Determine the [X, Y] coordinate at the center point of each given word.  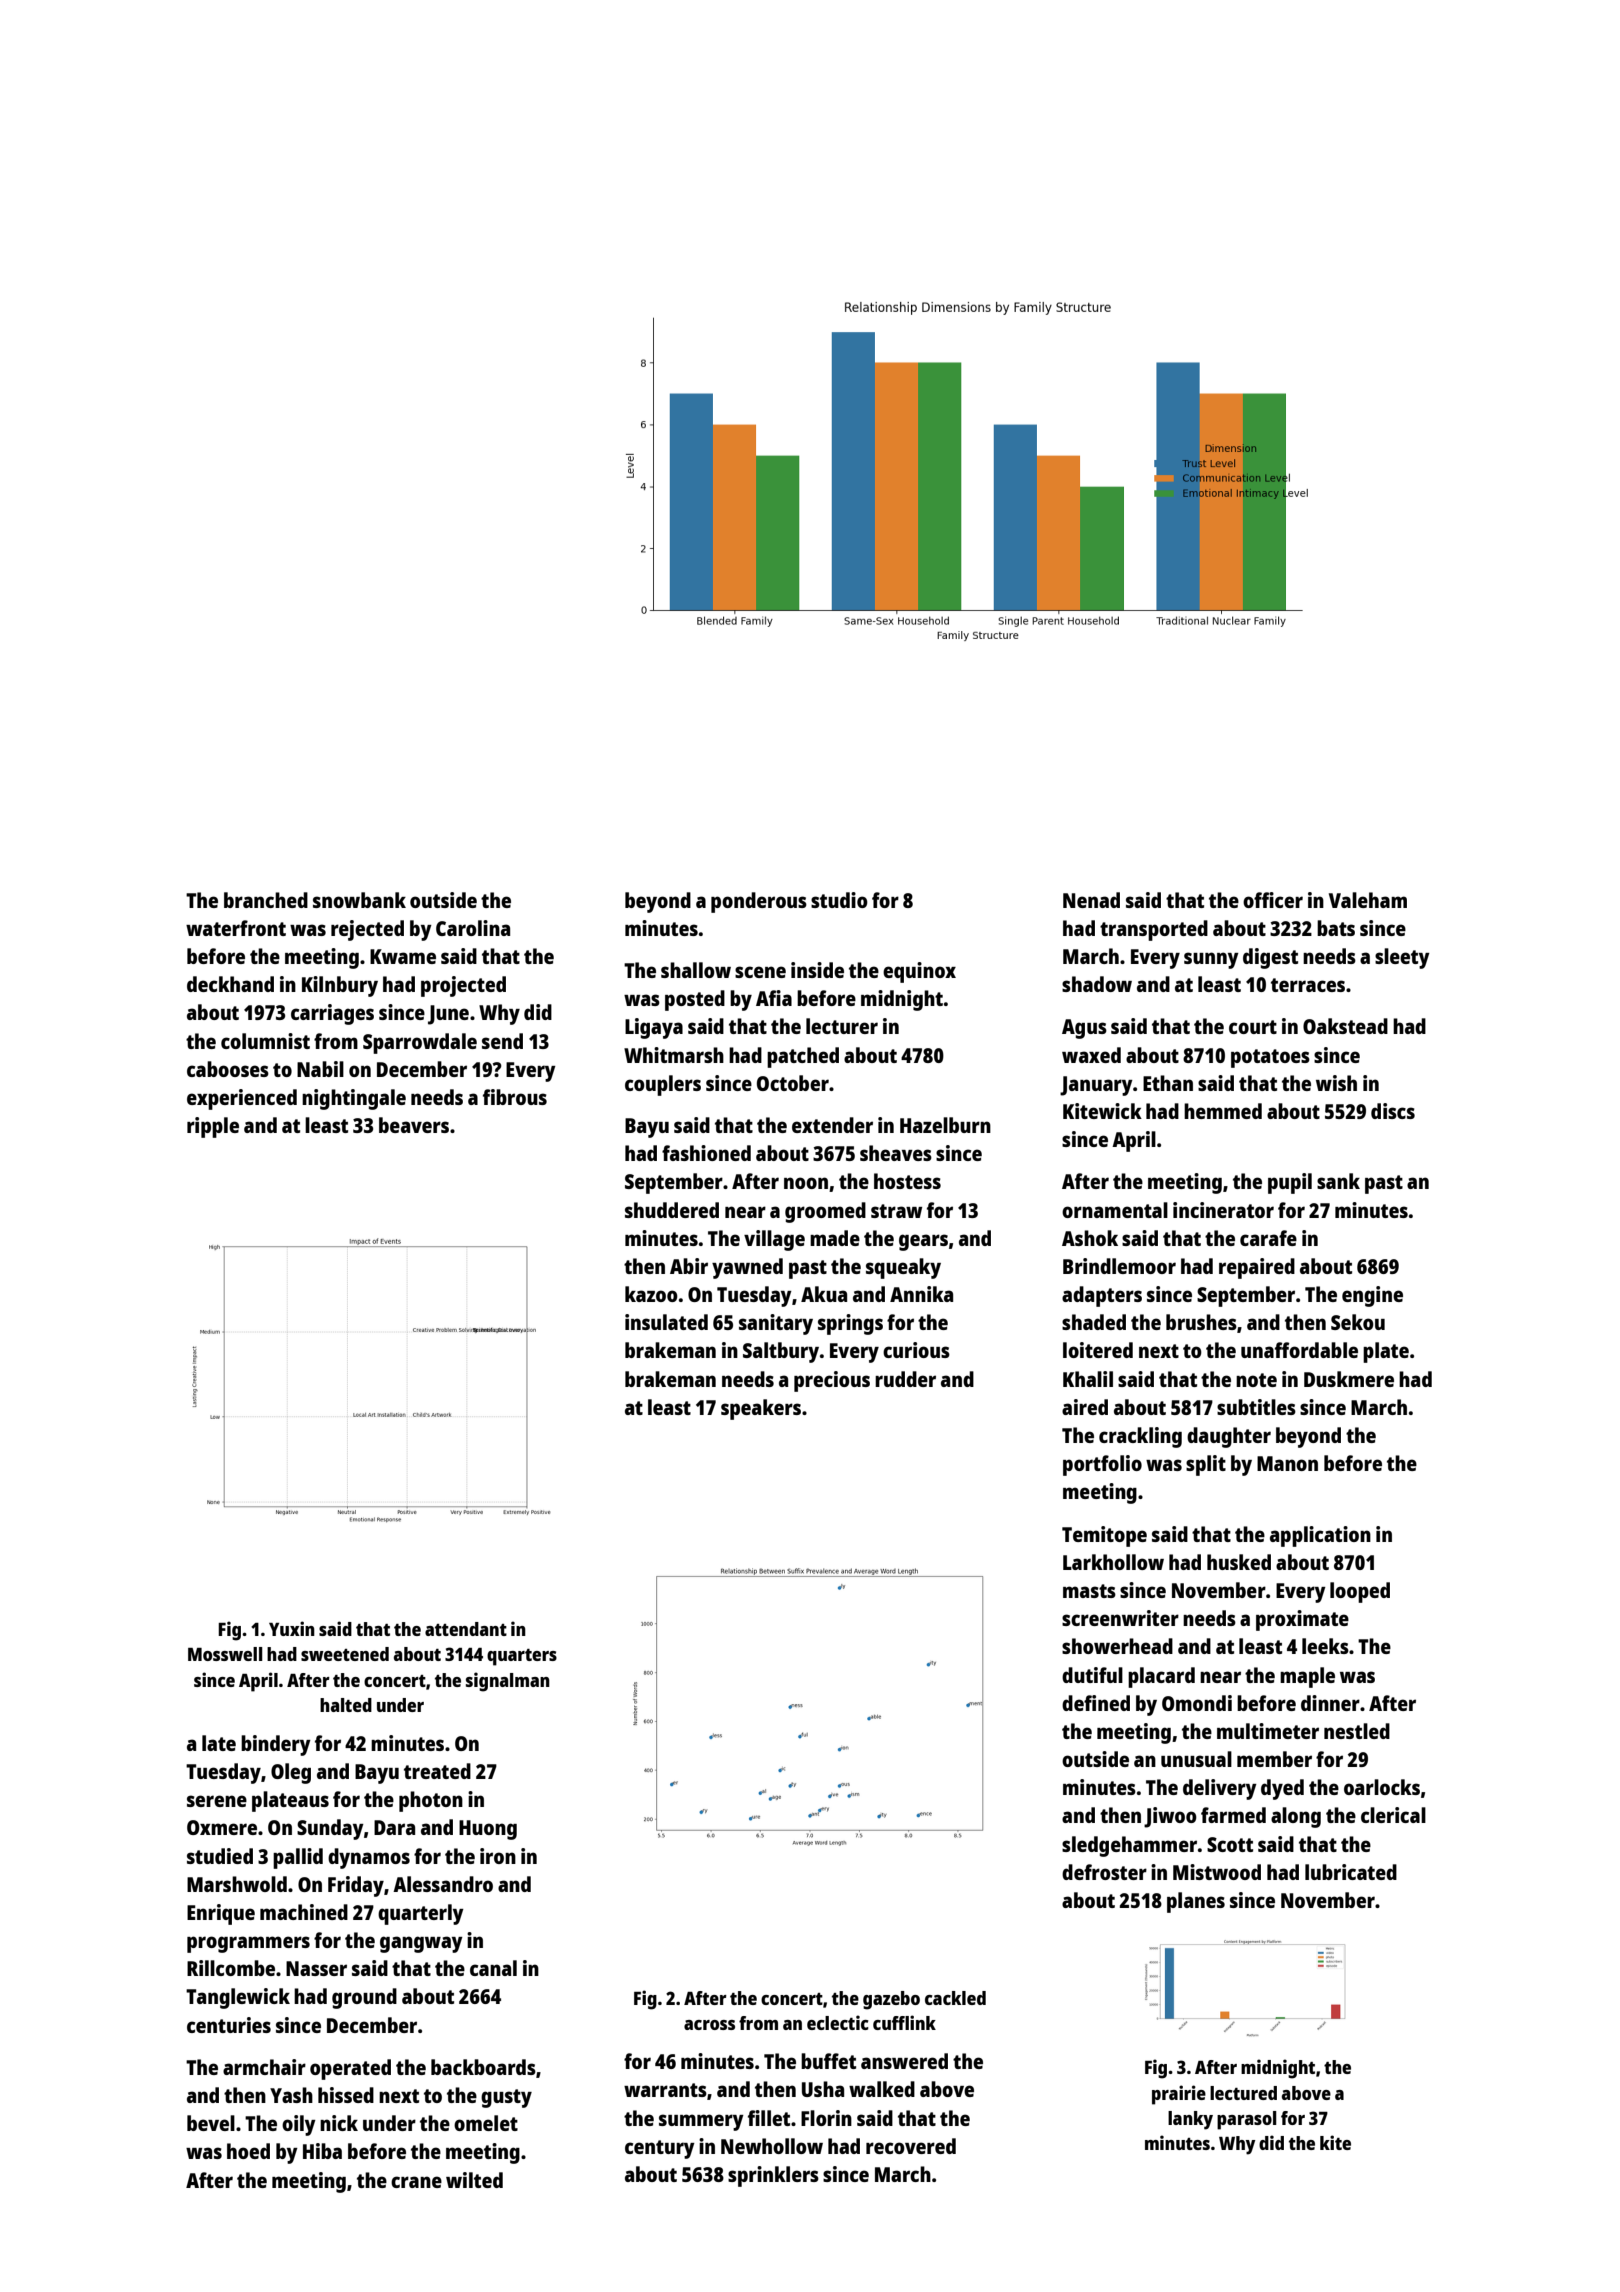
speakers [761, 1409]
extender [832, 1125]
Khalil [1088, 1379]
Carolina [473, 928]
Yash [291, 2095]
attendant [466, 1629]
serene [217, 1801]
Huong [488, 1830]
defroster [1104, 1872]
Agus [1084, 1029]
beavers [414, 1125]
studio [839, 900]
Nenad [1091, 900]
